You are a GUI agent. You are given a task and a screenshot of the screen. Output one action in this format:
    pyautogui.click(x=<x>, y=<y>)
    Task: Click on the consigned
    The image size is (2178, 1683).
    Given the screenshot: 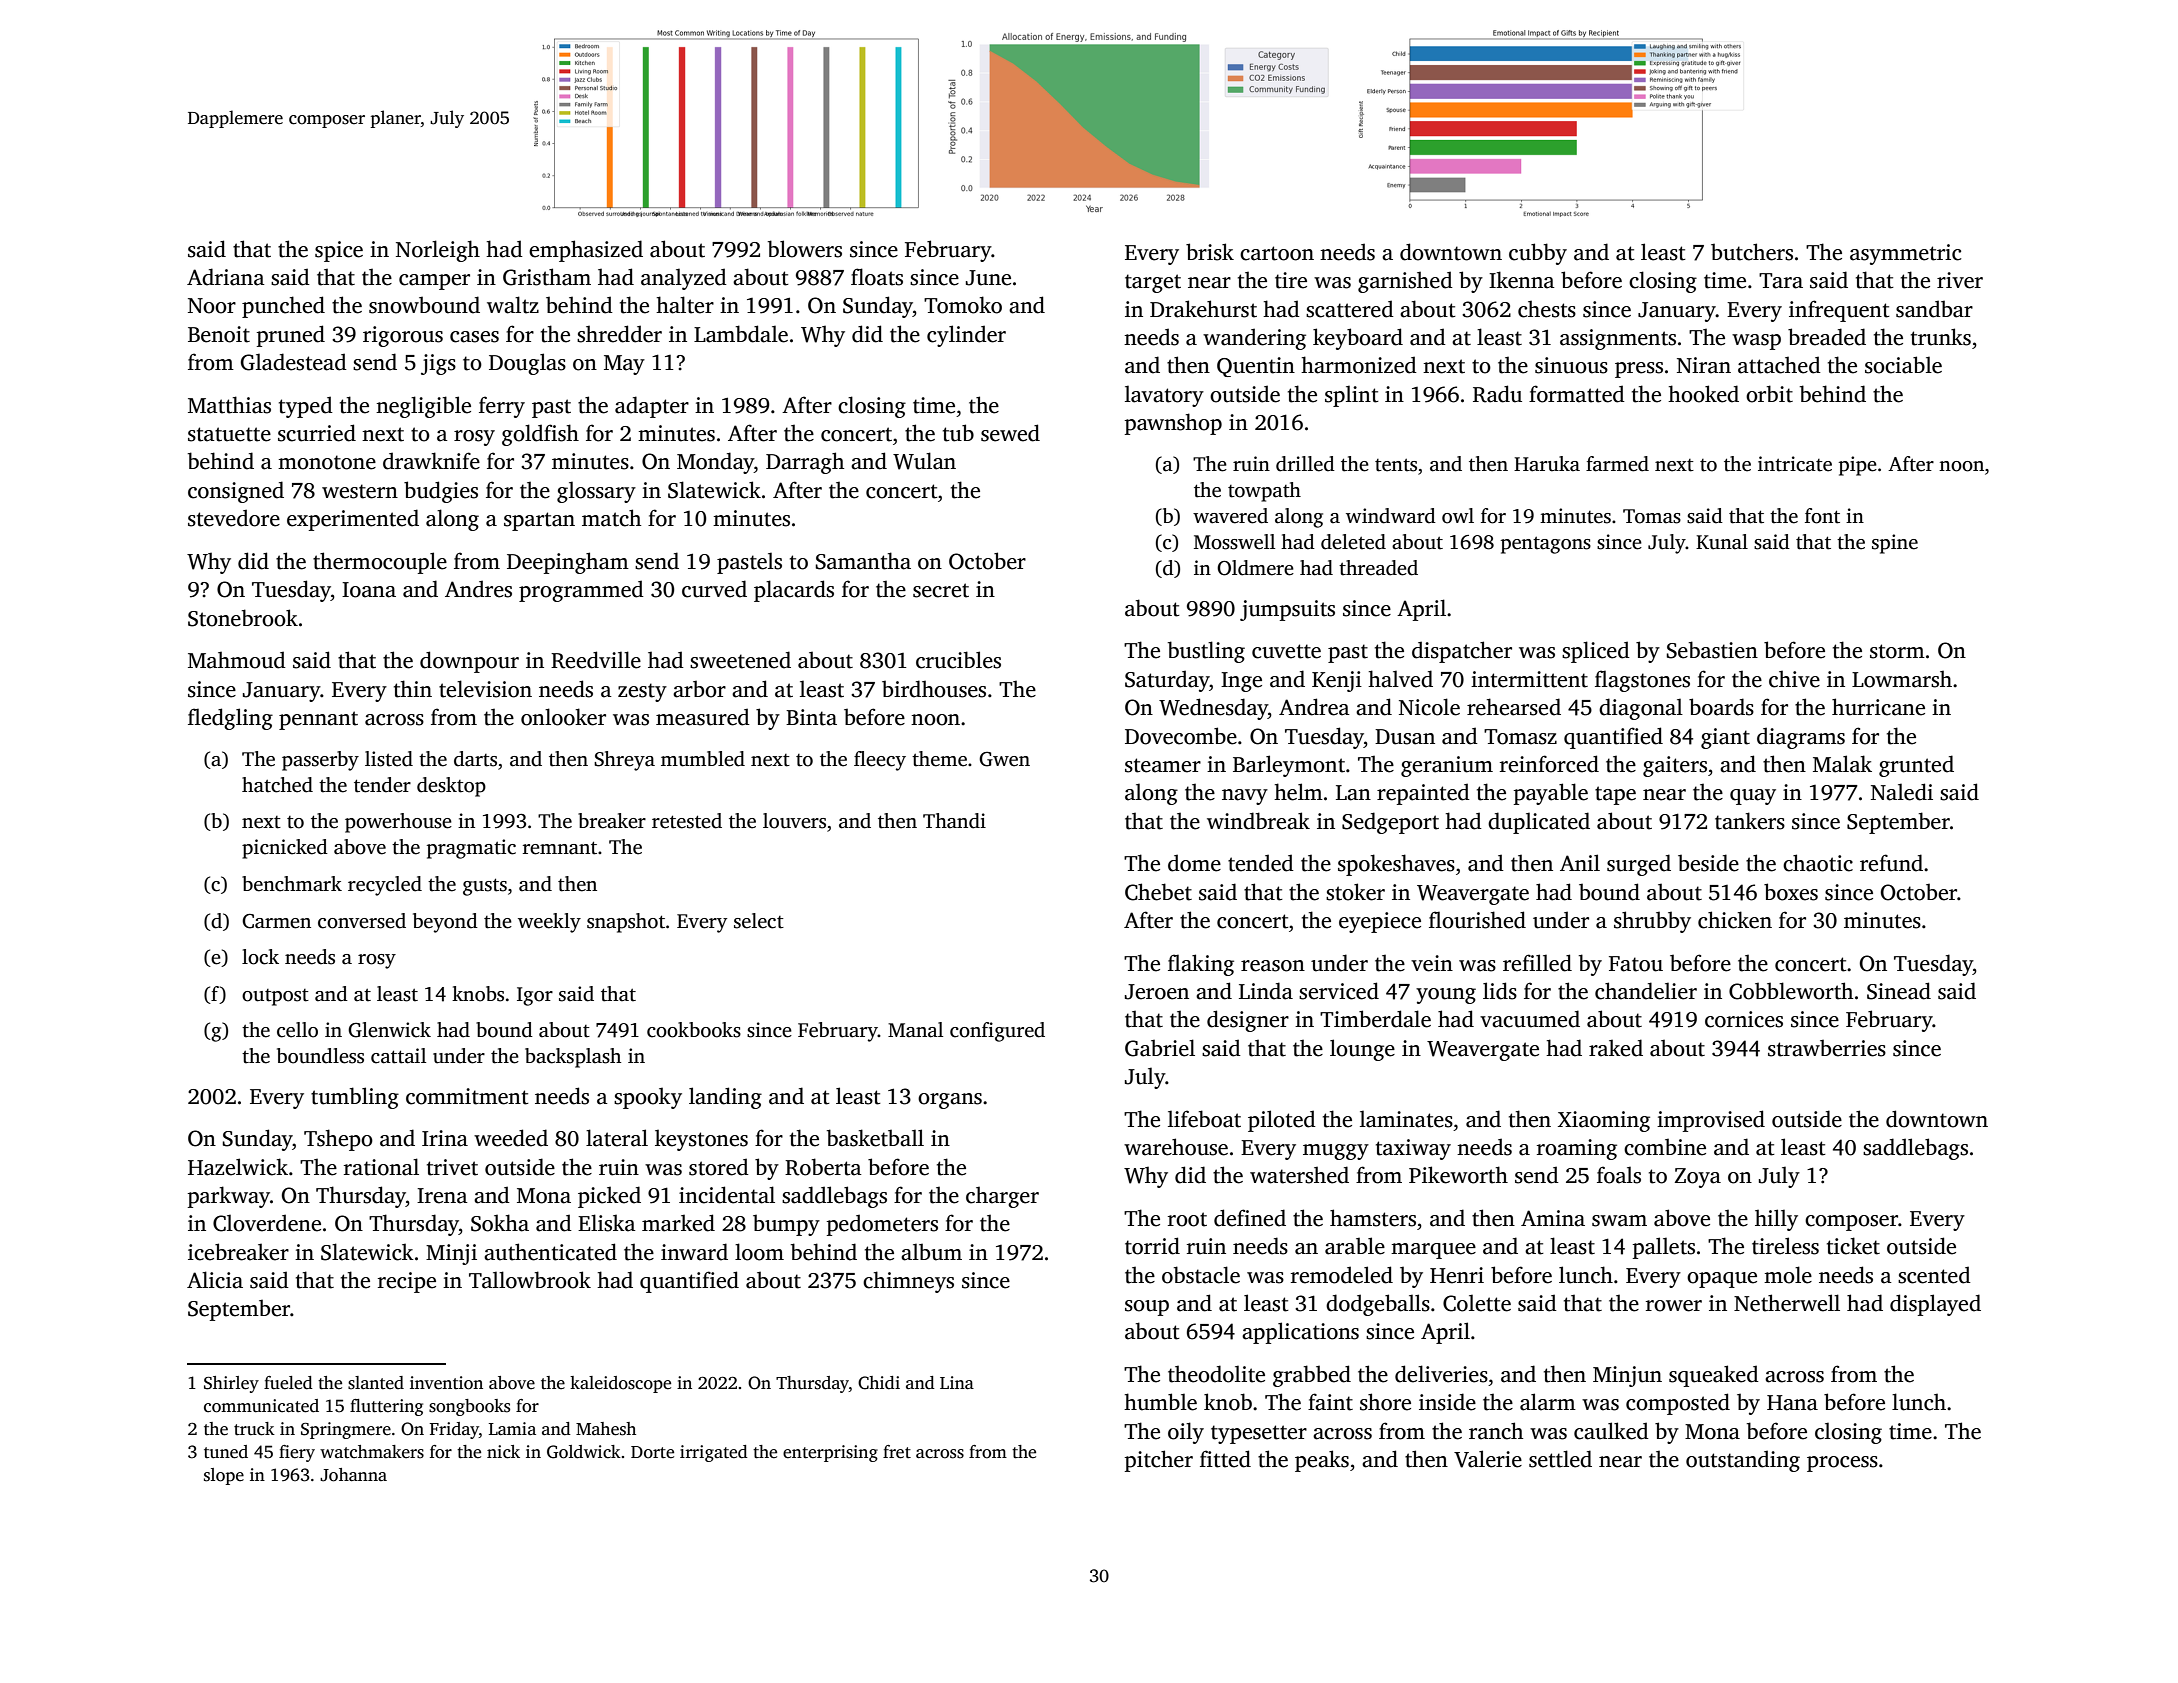 What is the action you would take?
    pyautogui.click(x=236, y=492)
